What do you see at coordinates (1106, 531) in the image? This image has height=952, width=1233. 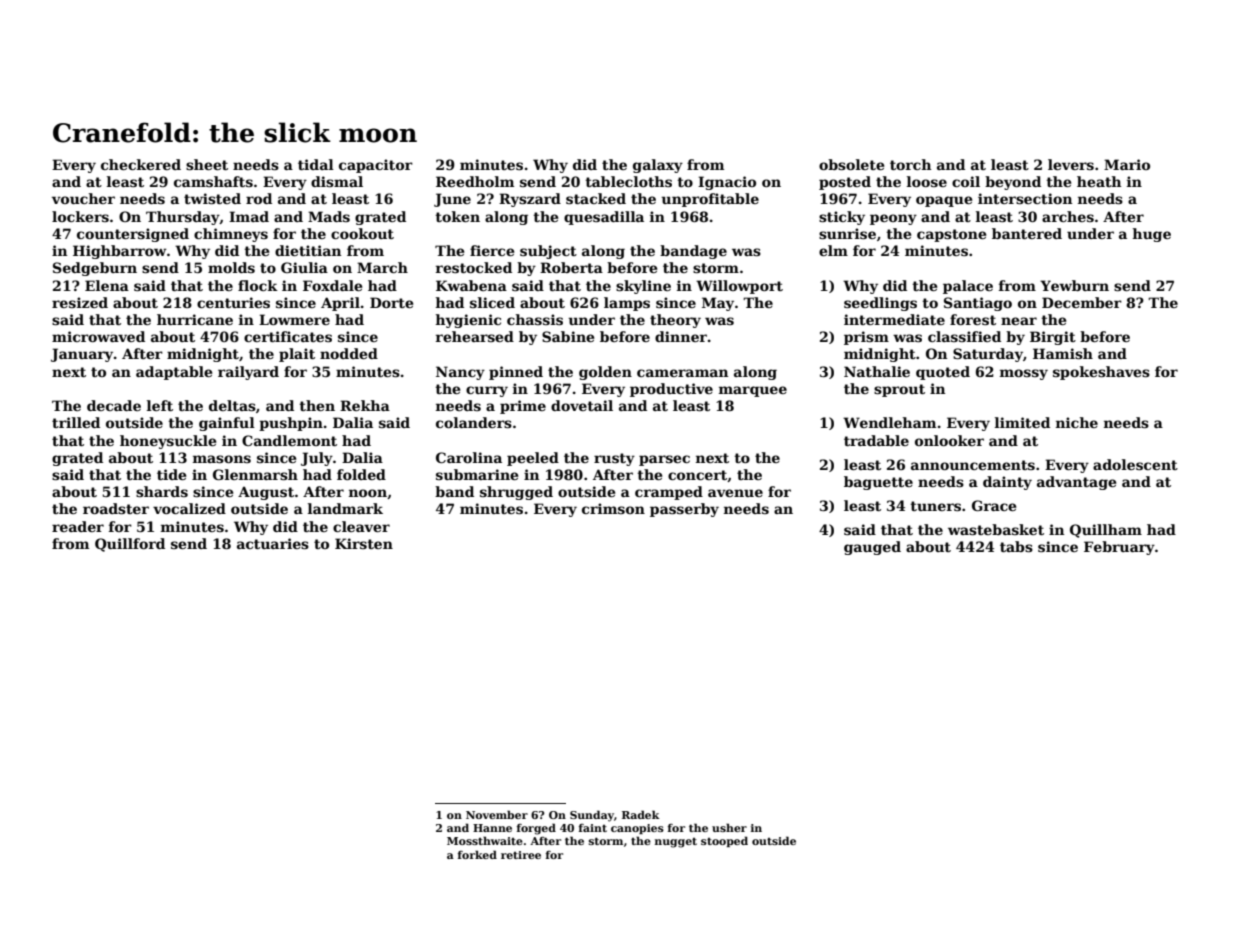 I see `Quillham` at bounding box center [1106, 531].
